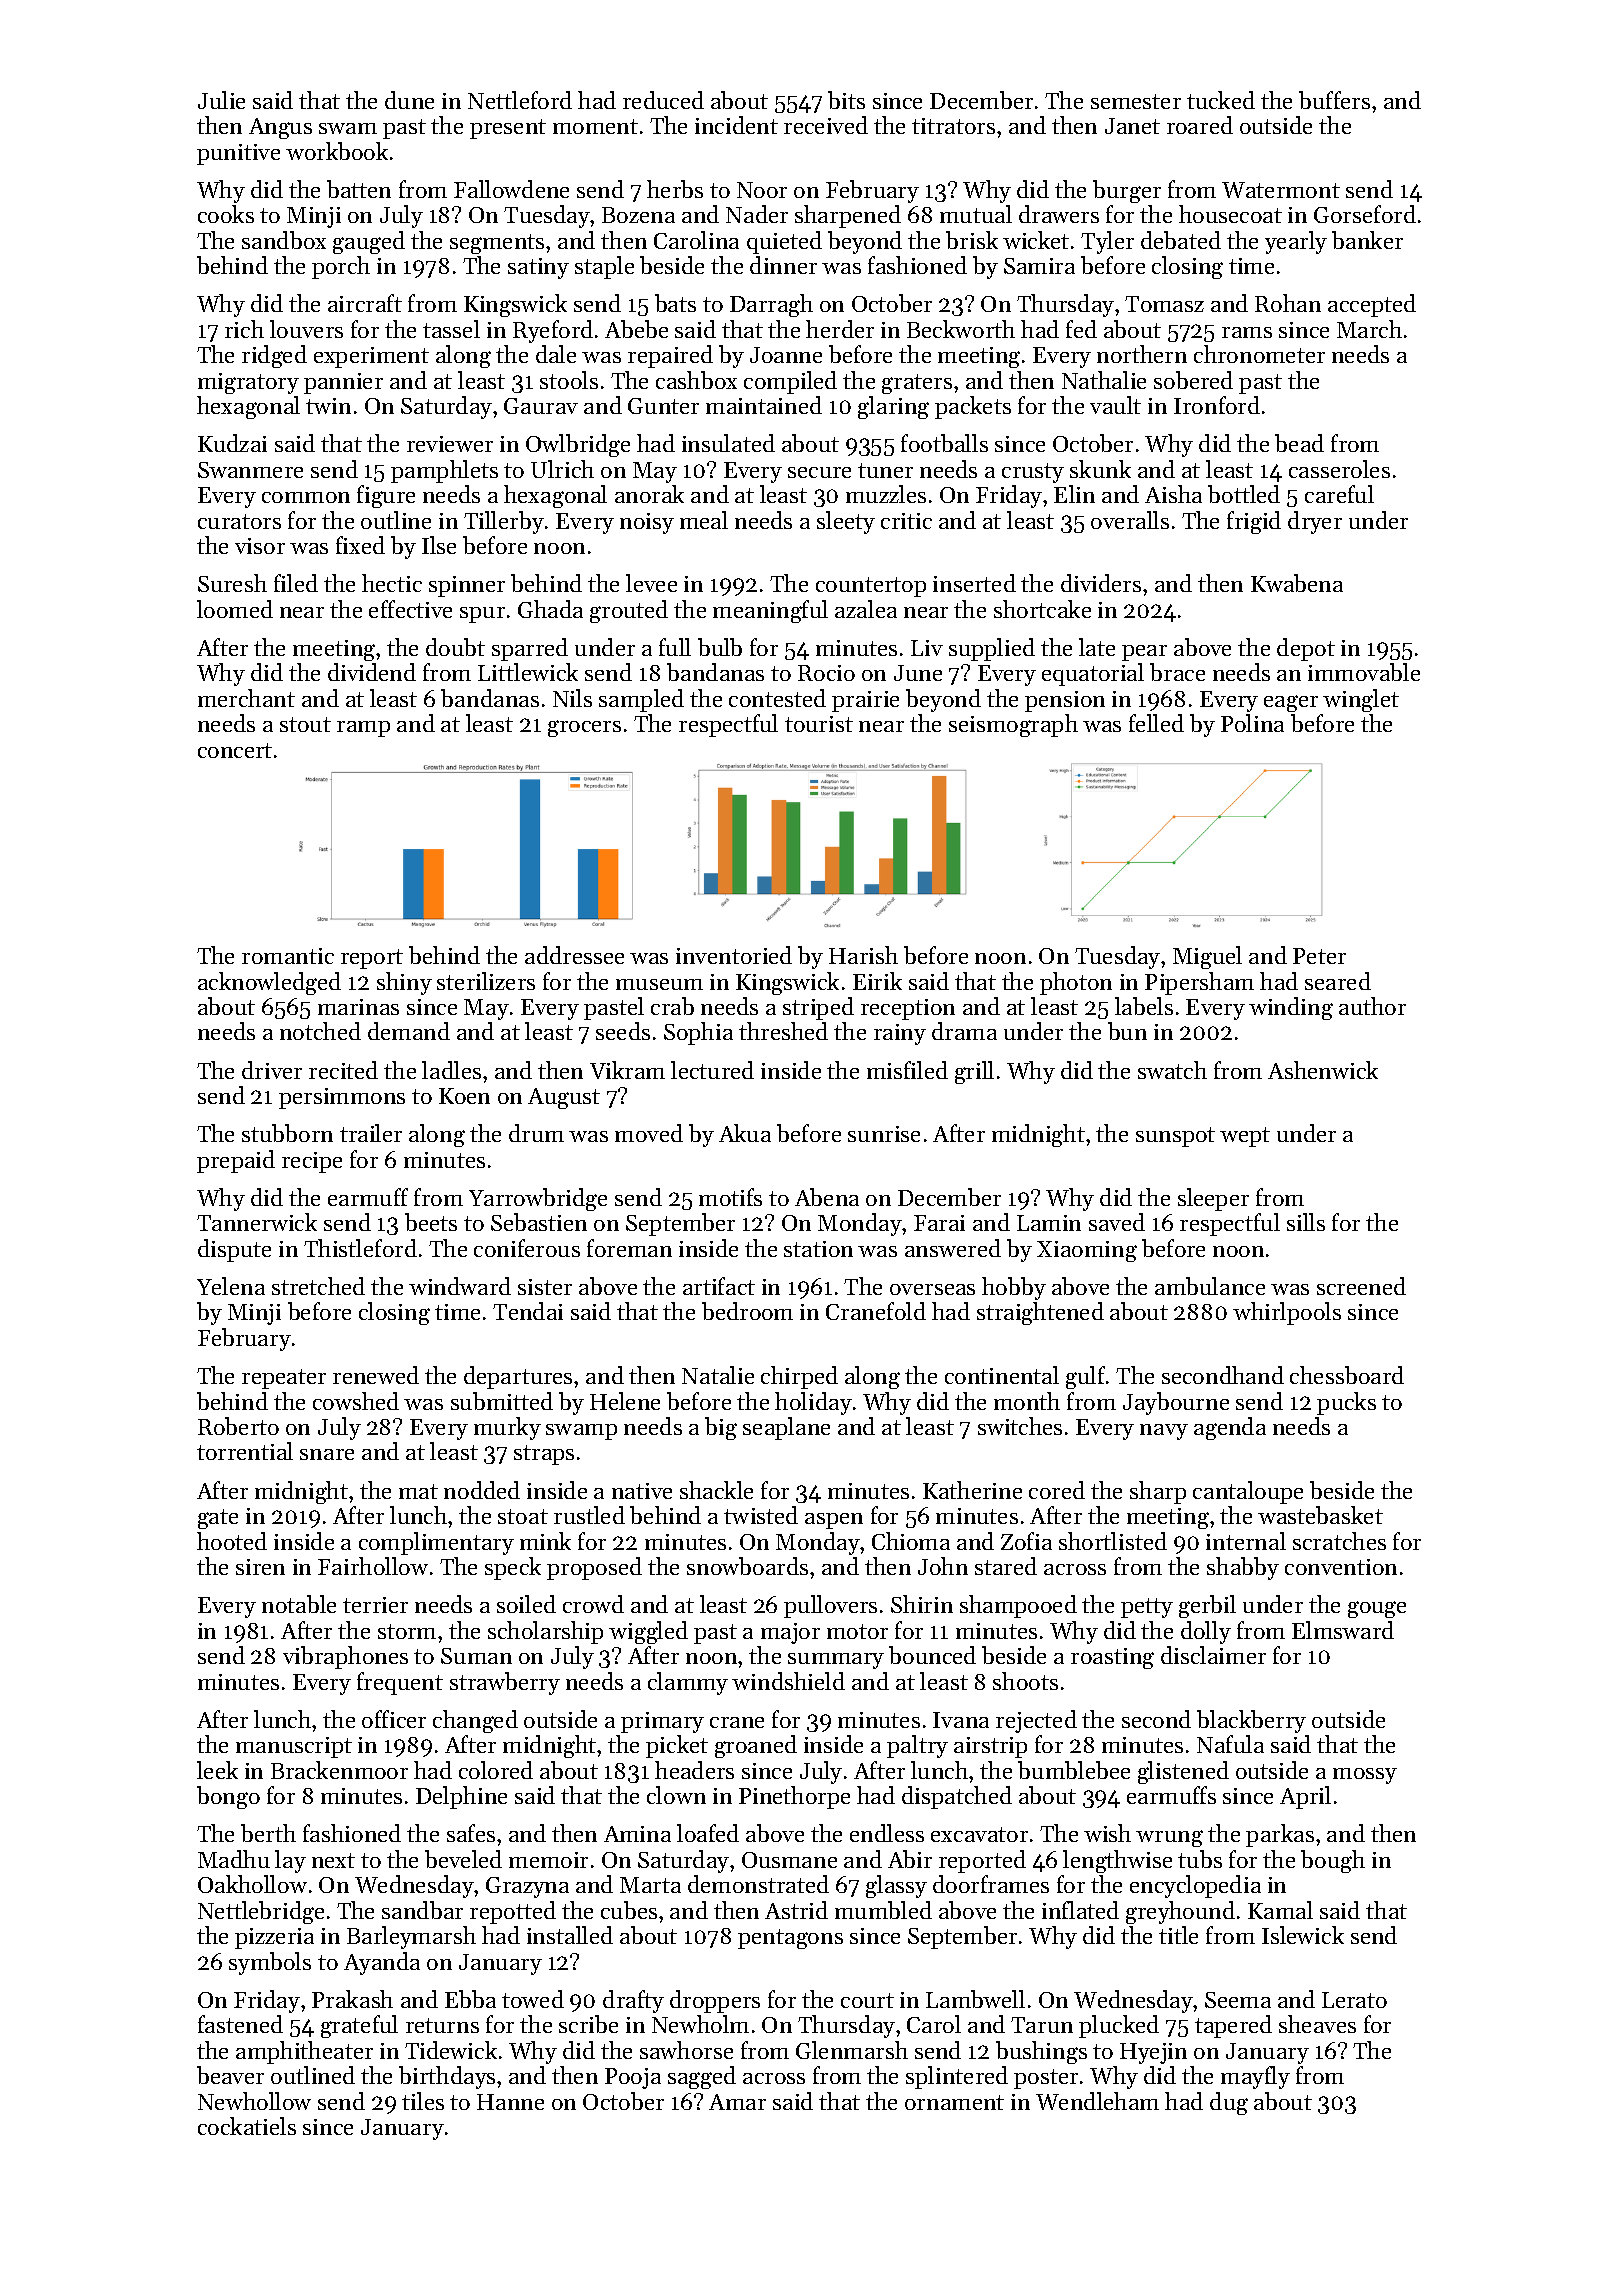 The image size is (1620, 2292). What do you see at coordinates (625, 1401) in the page?
I see `Helene` at bounding box center [625, 1401].
